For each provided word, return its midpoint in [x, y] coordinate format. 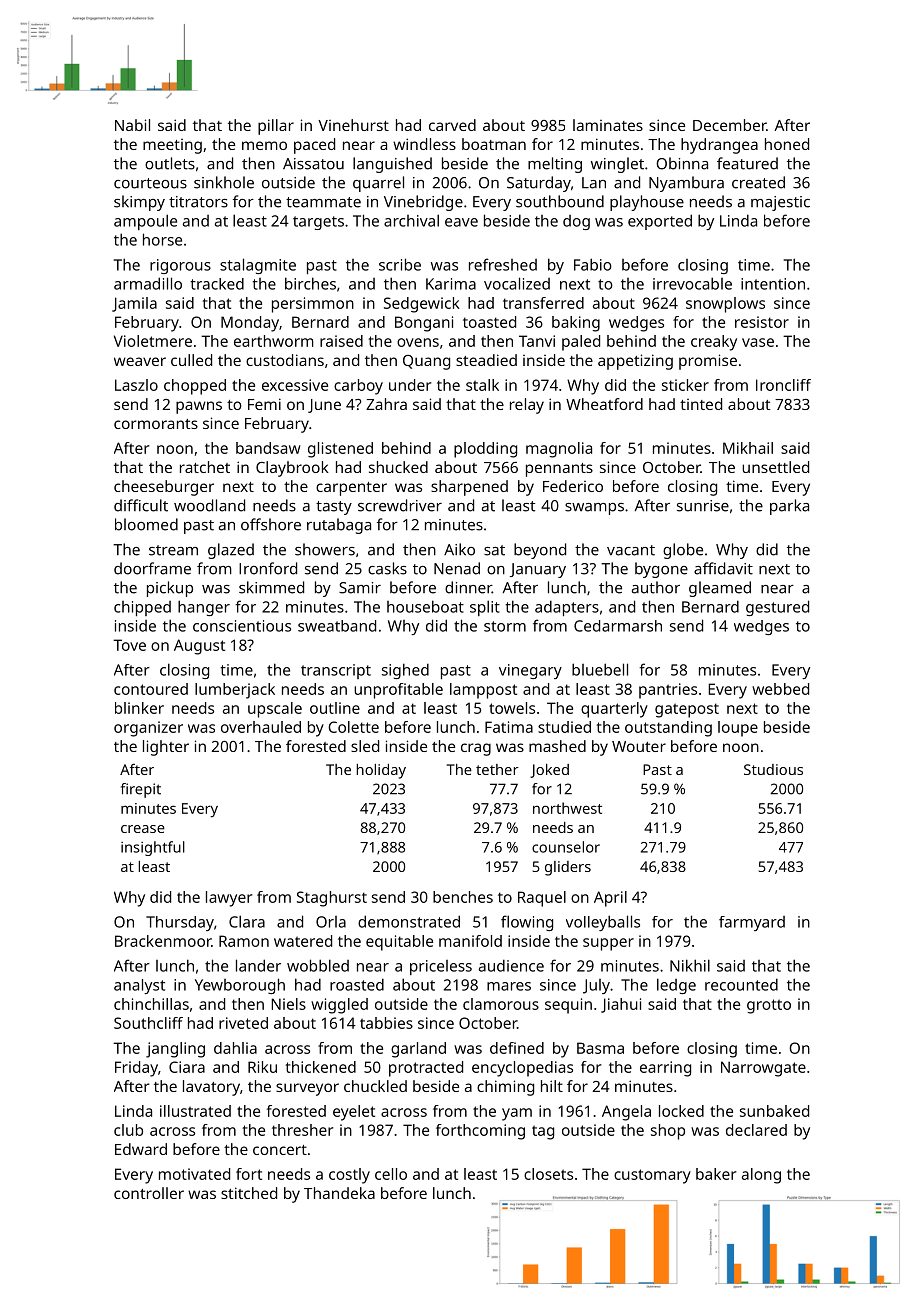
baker [716, 1174]
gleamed [720, 589]
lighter [166, 748]
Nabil [132, 125]
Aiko [459, 549]
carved [452, 125]
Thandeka [339, 1193]
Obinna [682, 163]
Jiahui [621, 1005]
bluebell [600, 669]
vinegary [530, 671]
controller [149, 1193]
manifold [470, 941]
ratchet [205, 467]
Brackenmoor [163, 941]
